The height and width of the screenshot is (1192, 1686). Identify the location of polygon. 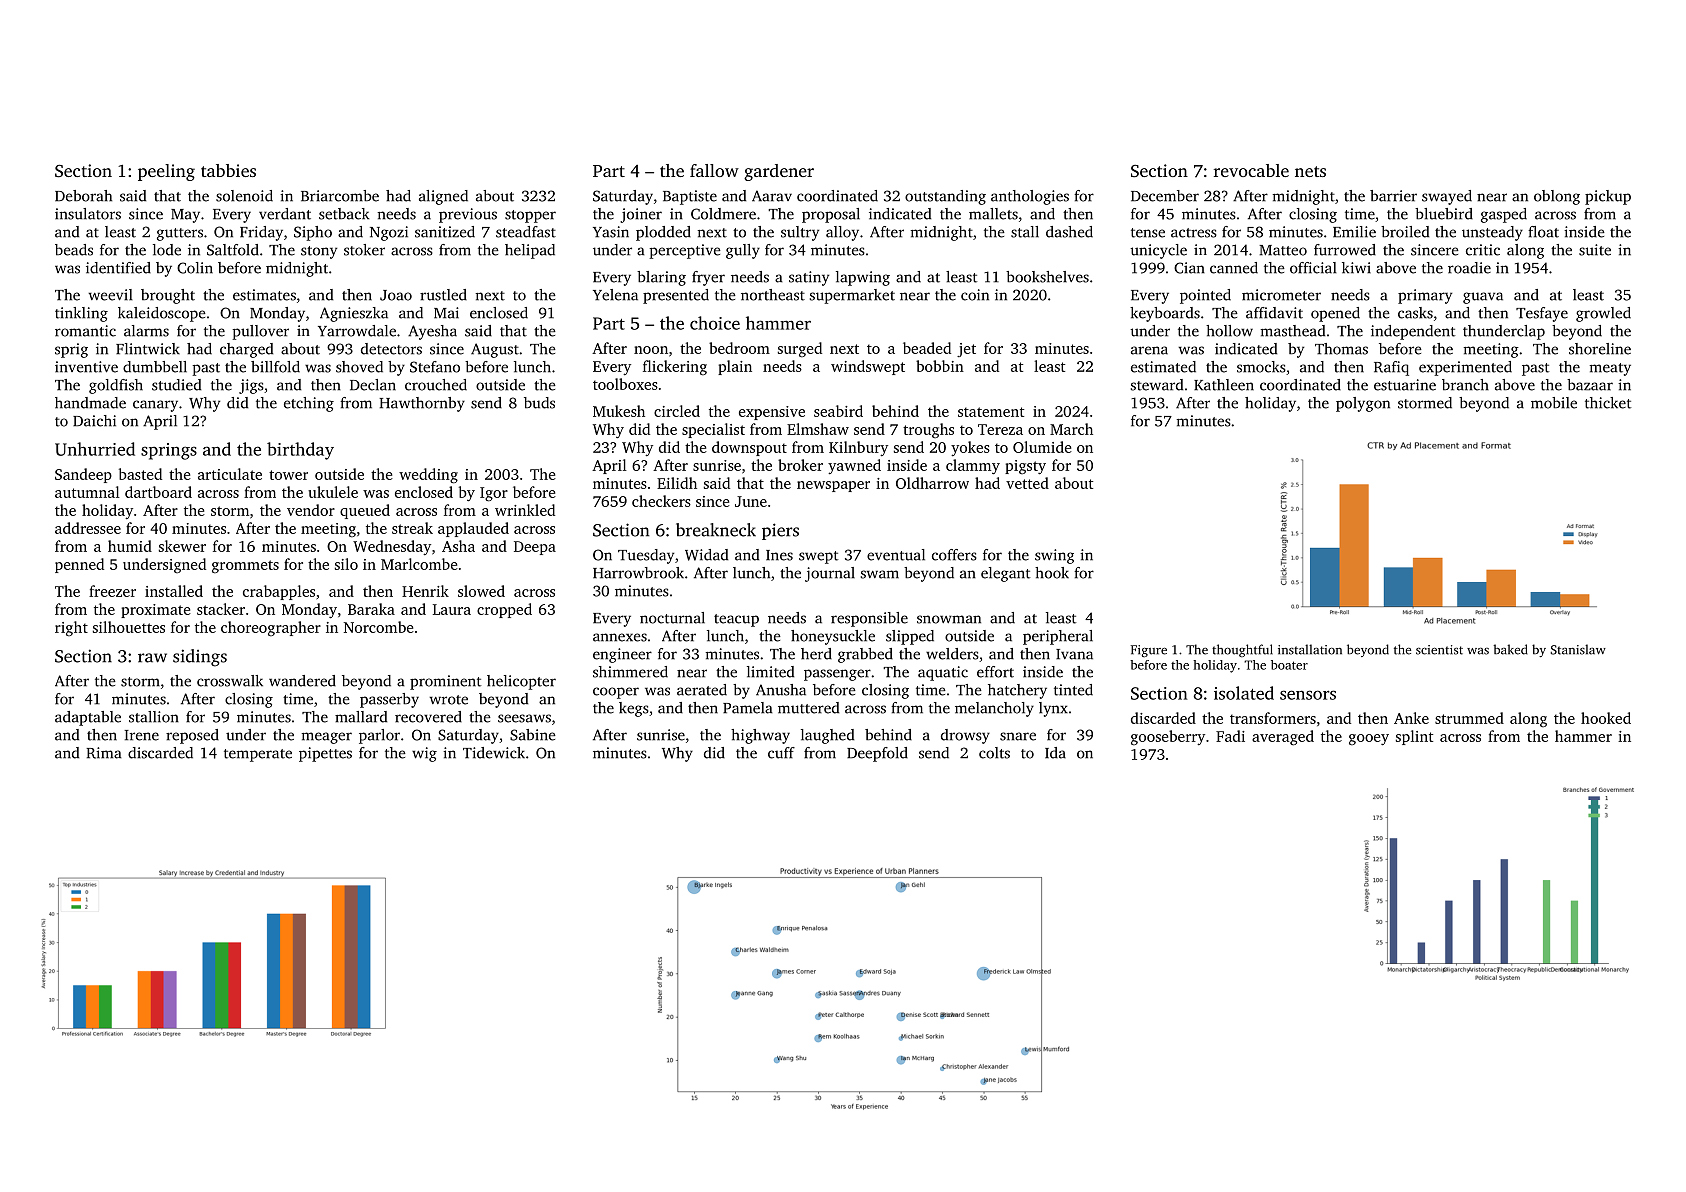
(1363, 404).
